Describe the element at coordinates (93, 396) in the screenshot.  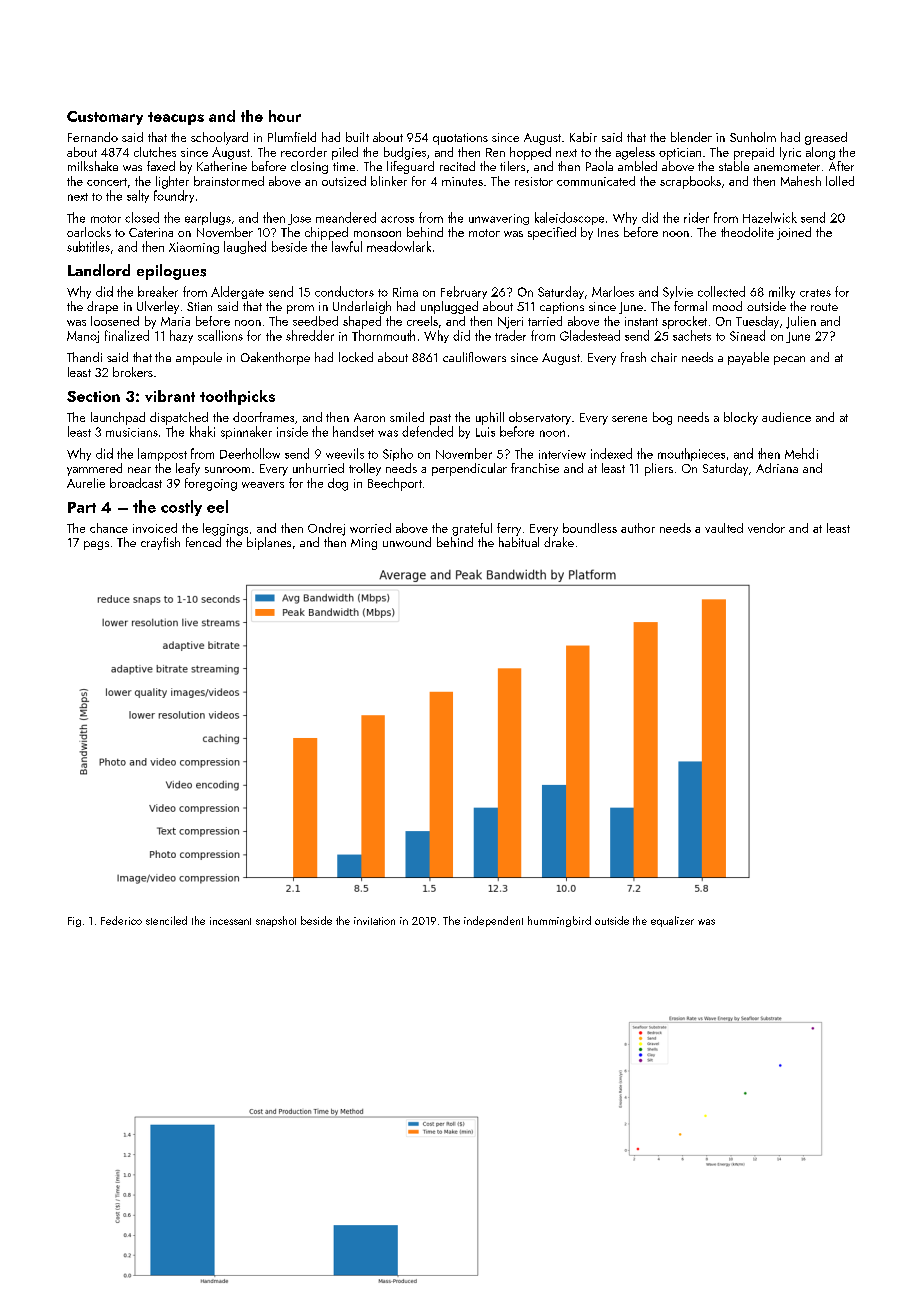
I see `Section` at that location.
